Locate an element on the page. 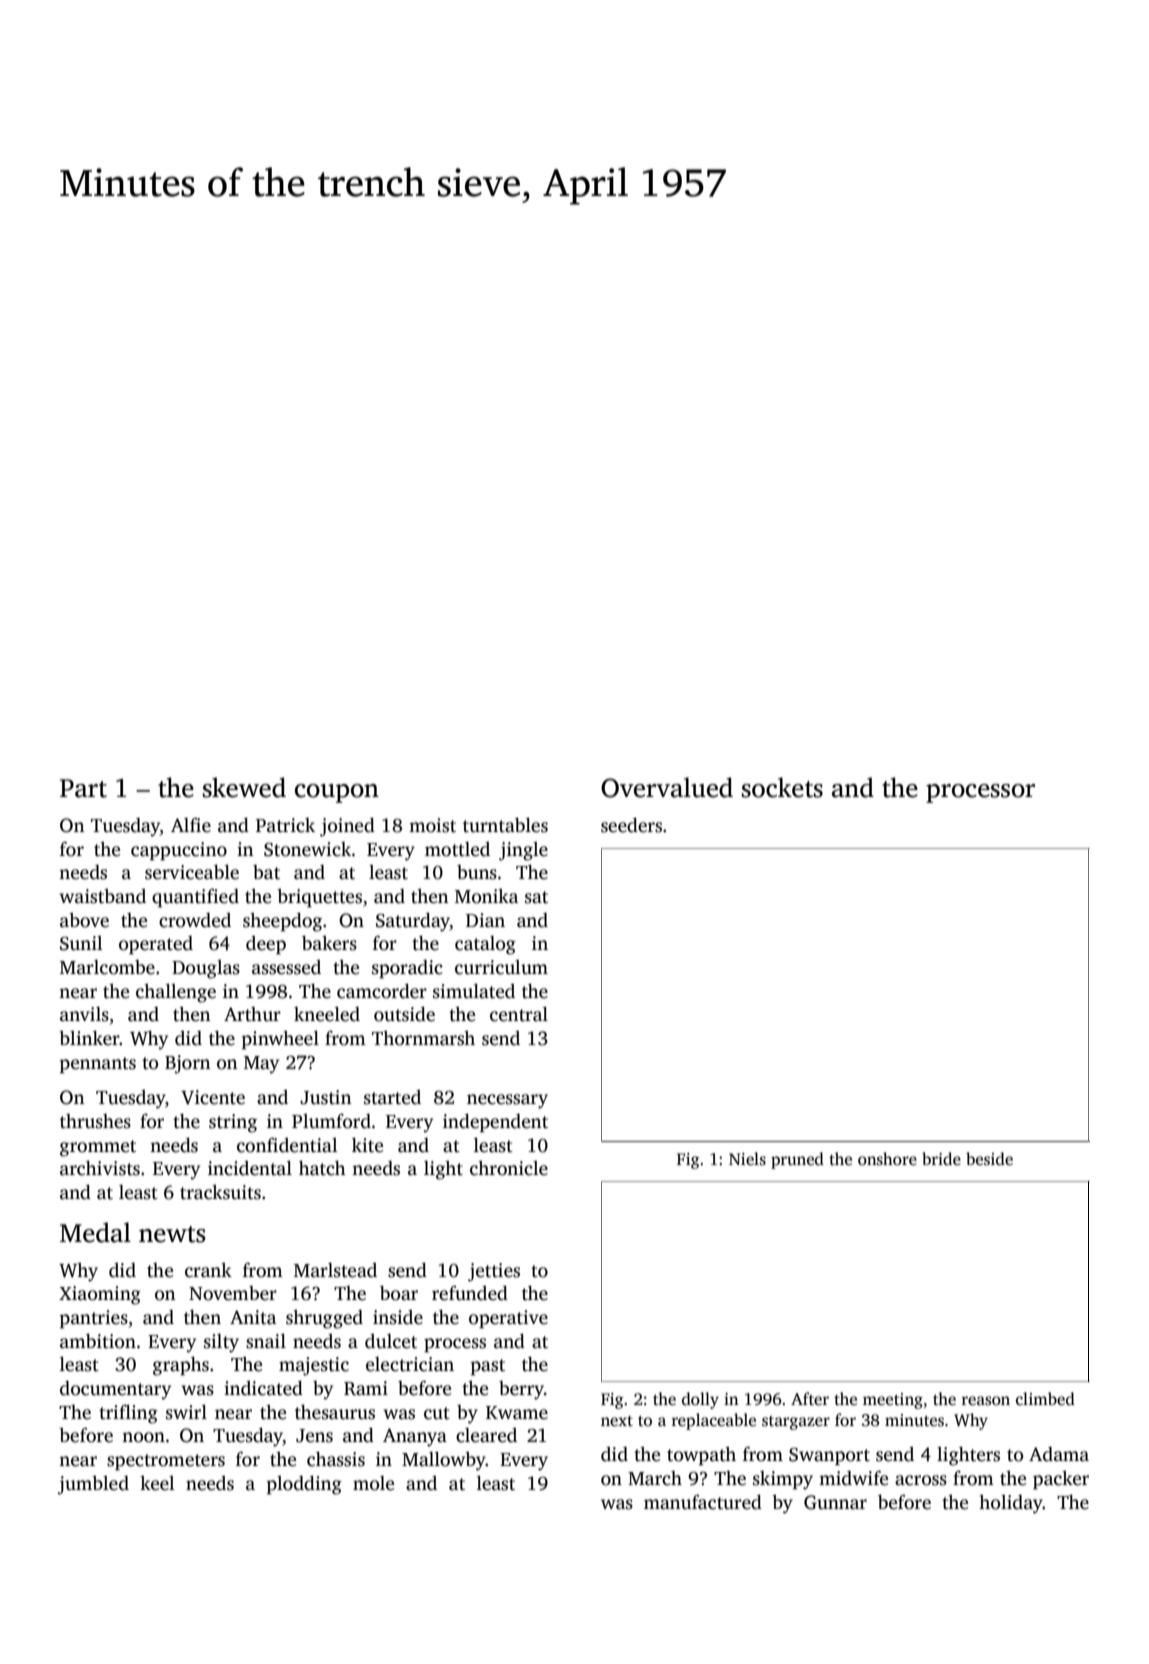 The image size is (1149, 1664). sockets is located at coordinates (782, 787).
